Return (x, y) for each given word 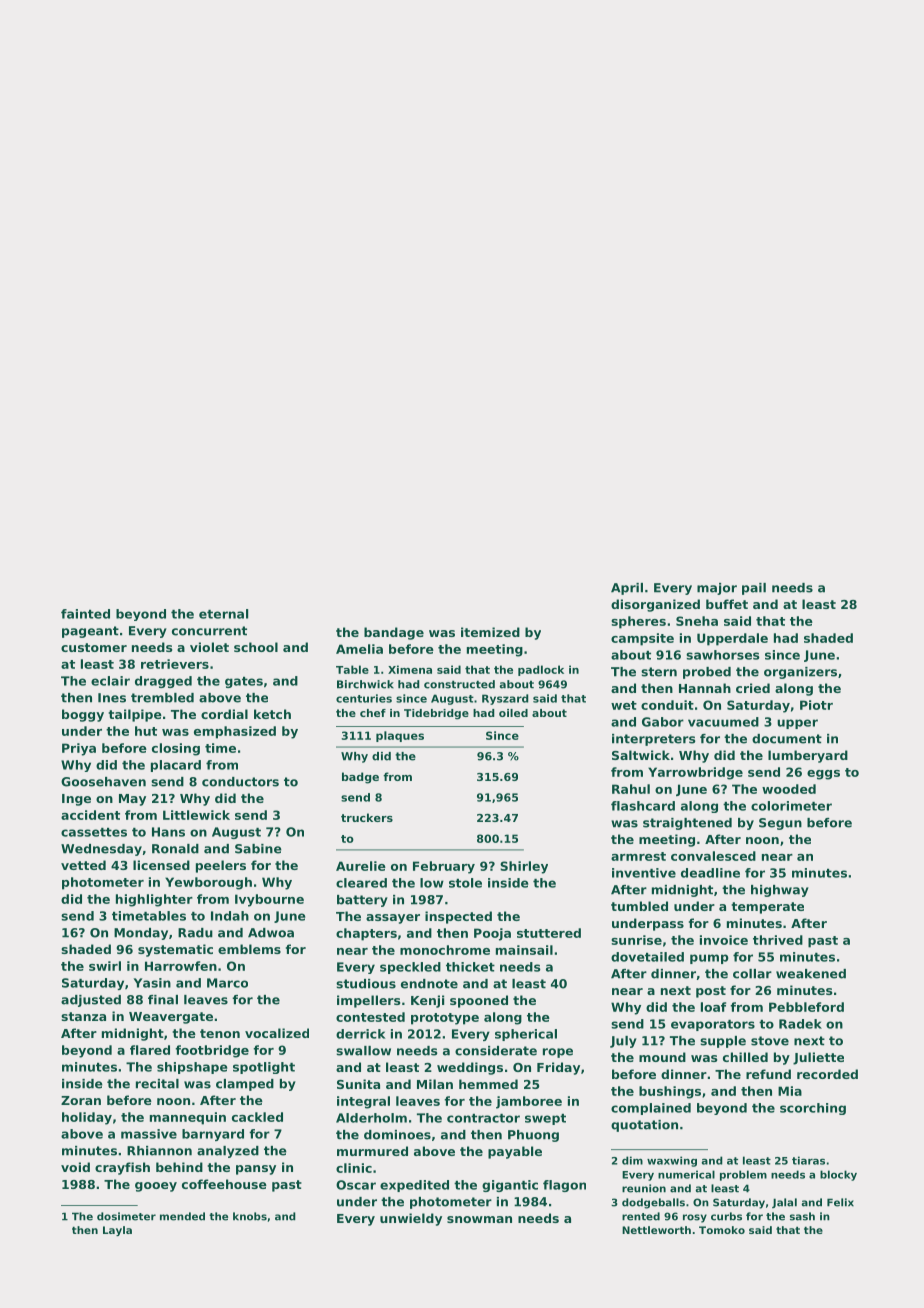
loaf (713, 1007)
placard (176, 766)
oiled (513, 713)
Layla (117, 1231)
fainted (85, 614)
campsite (642, 639)
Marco (227, 983)
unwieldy (411, 1219)
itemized (490, 632)
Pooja (492, 934)
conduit (667, 705)
